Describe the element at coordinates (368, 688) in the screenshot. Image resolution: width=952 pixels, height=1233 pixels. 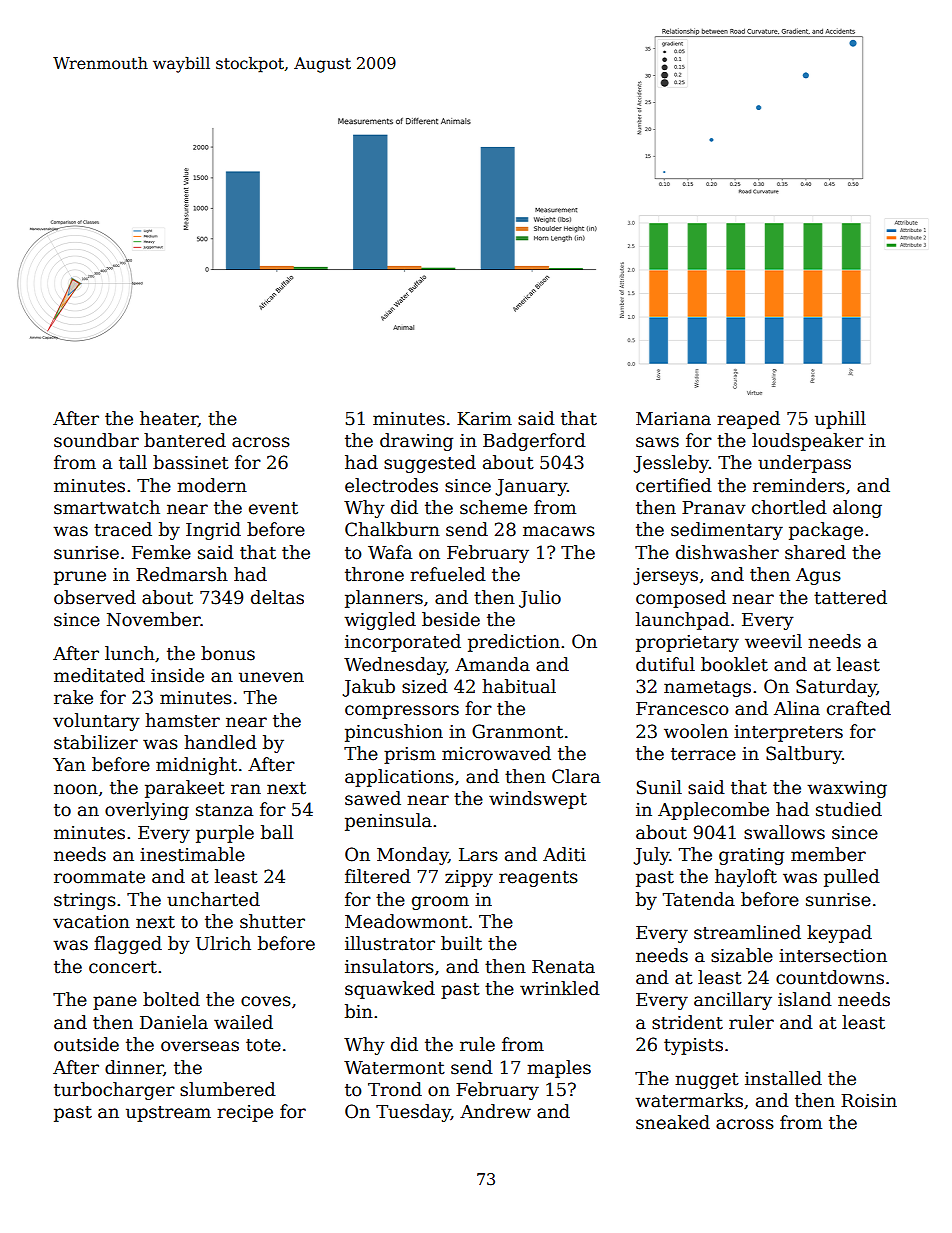
I see `Jakub` at that location.
